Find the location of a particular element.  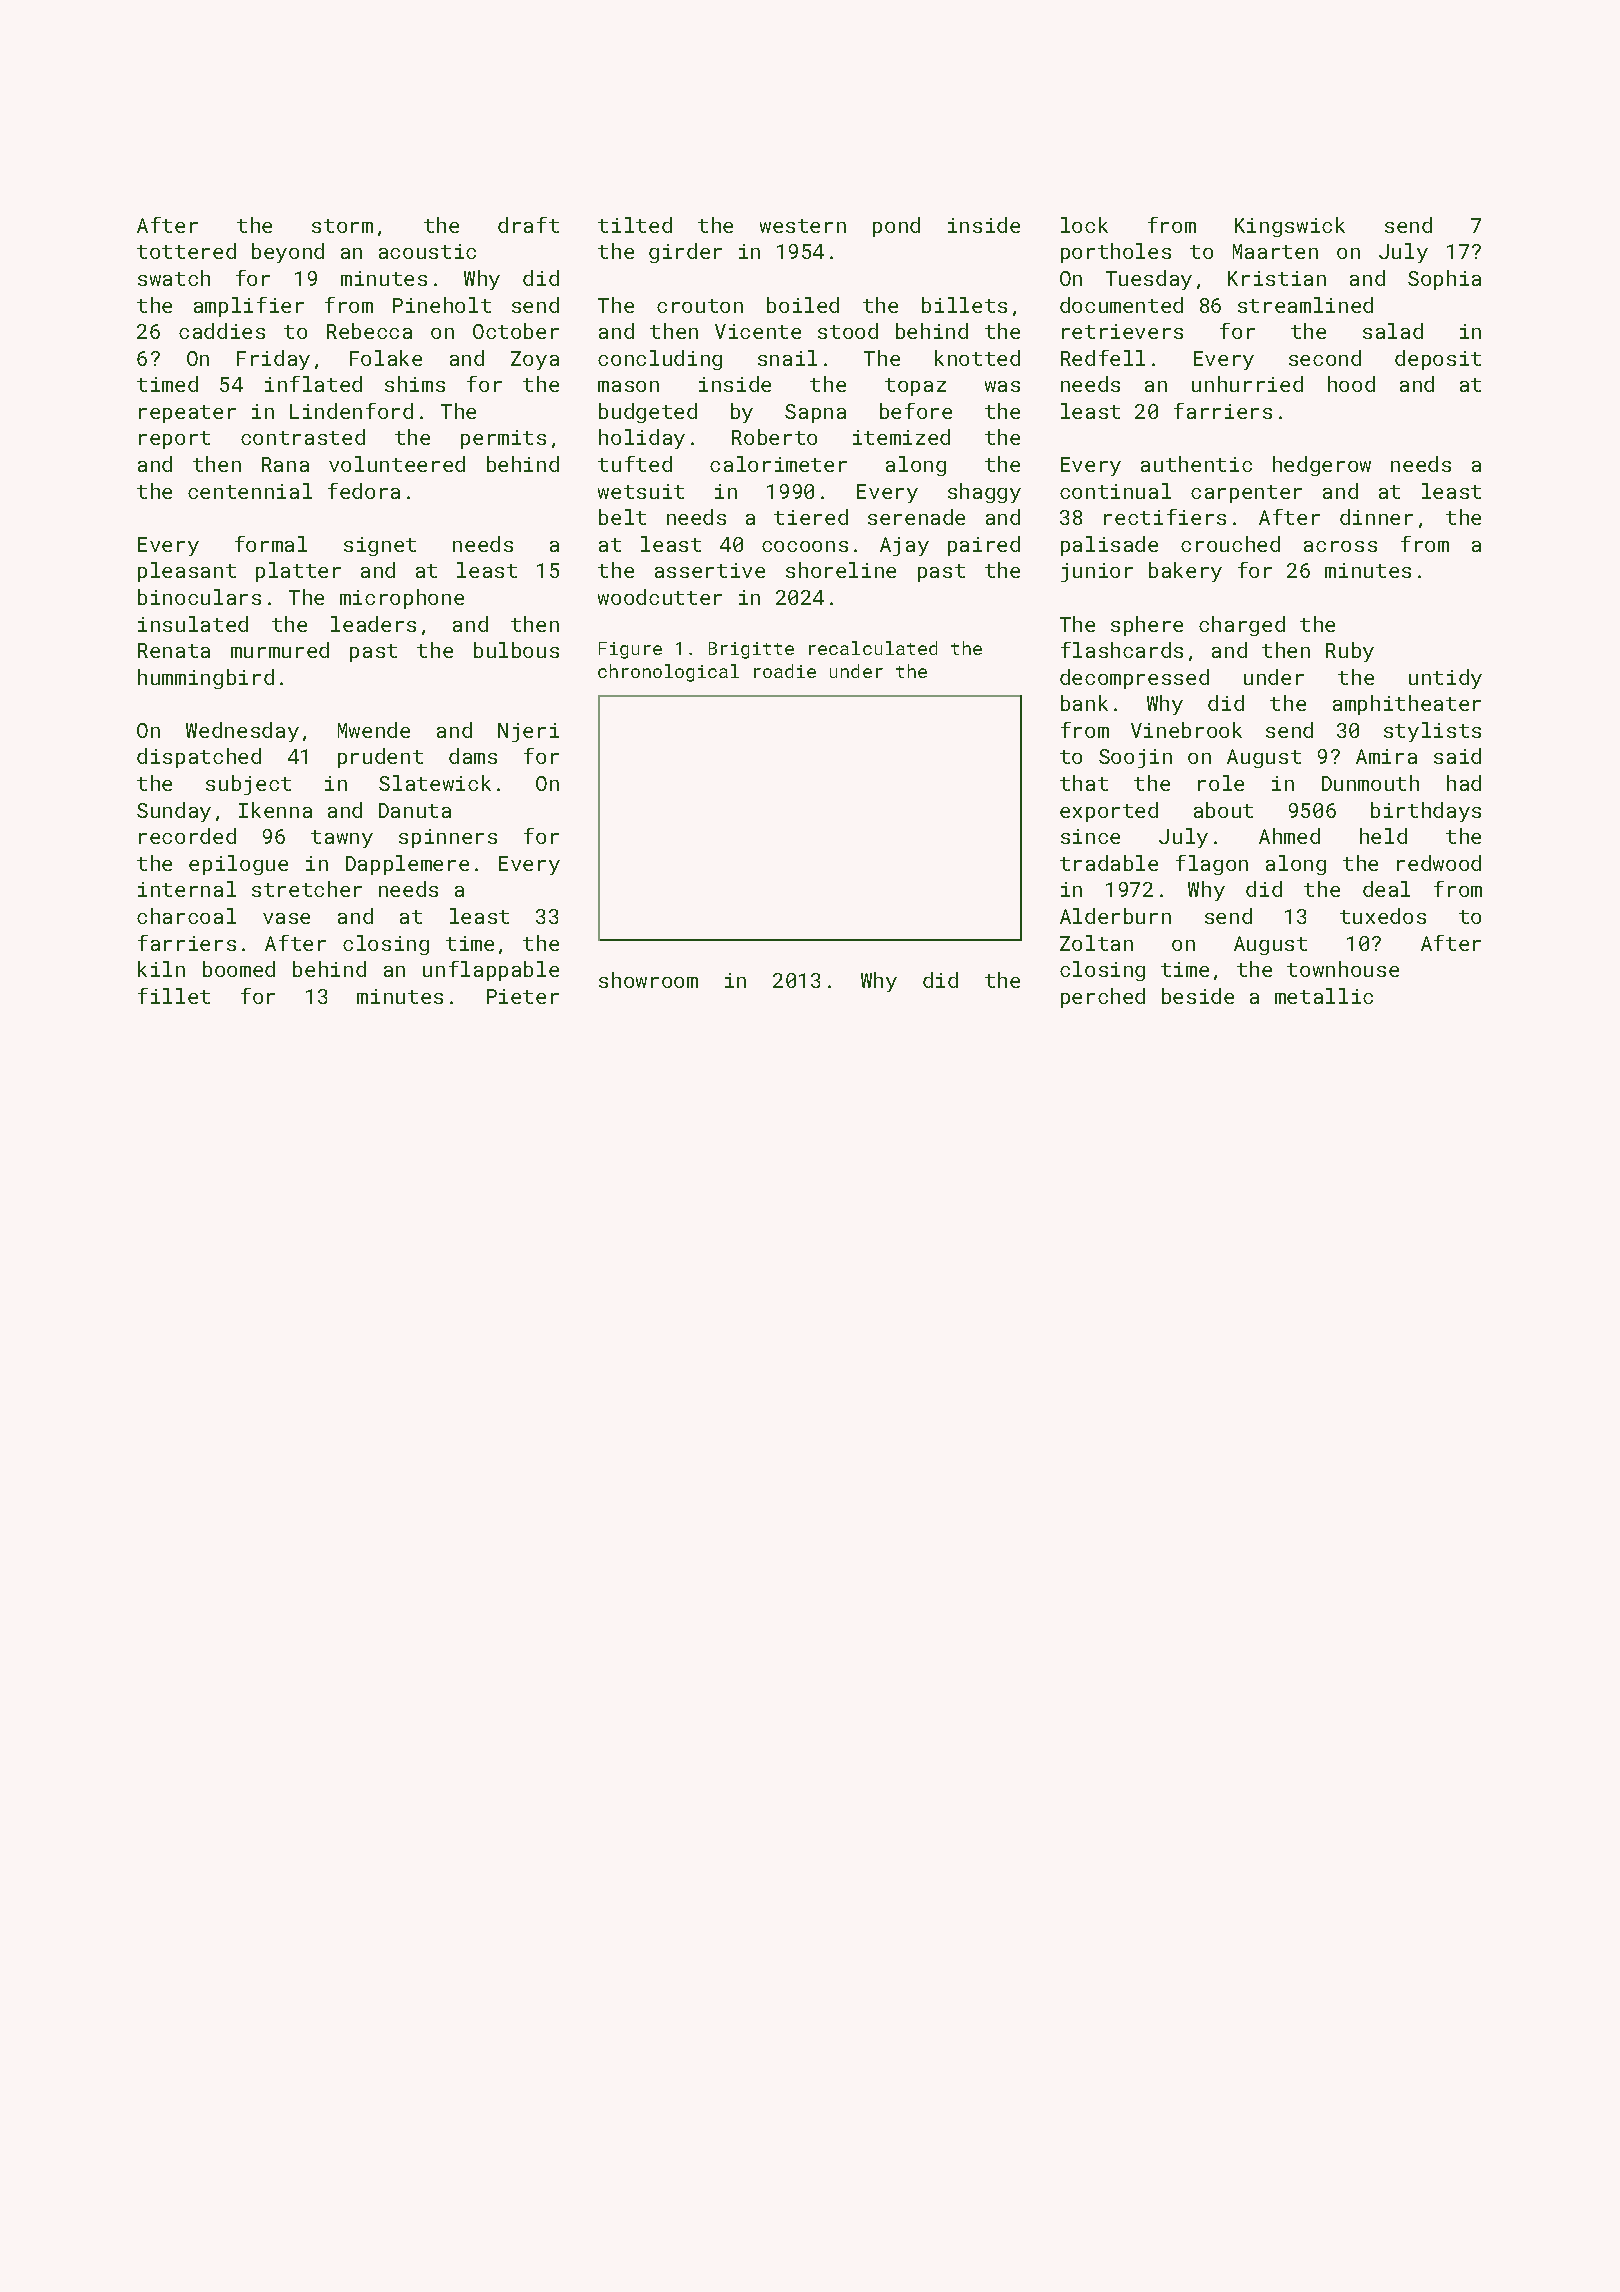

fillet is located at coordinates (174, 996).
